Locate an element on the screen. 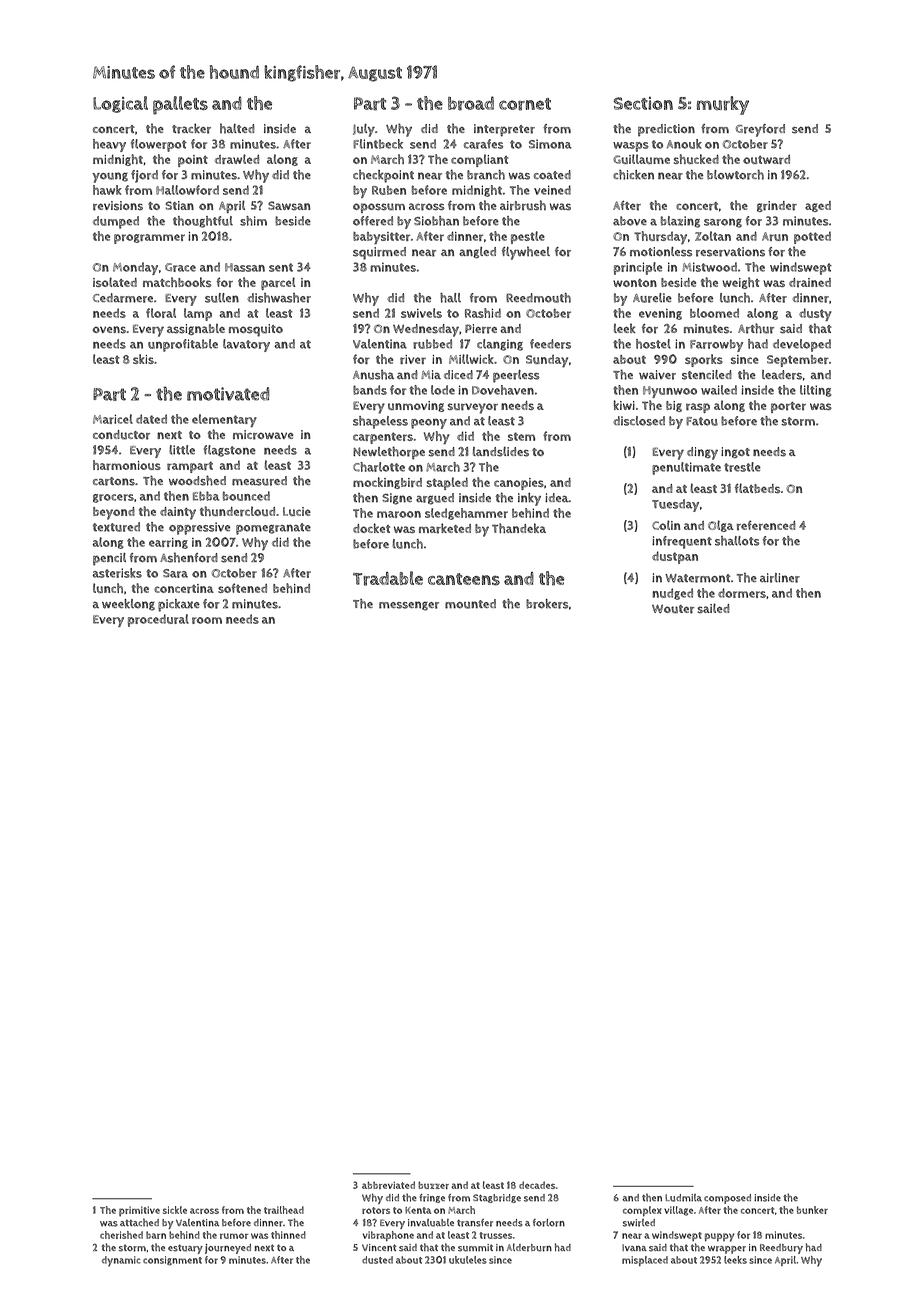  room is located at coordinates (207, 620).
